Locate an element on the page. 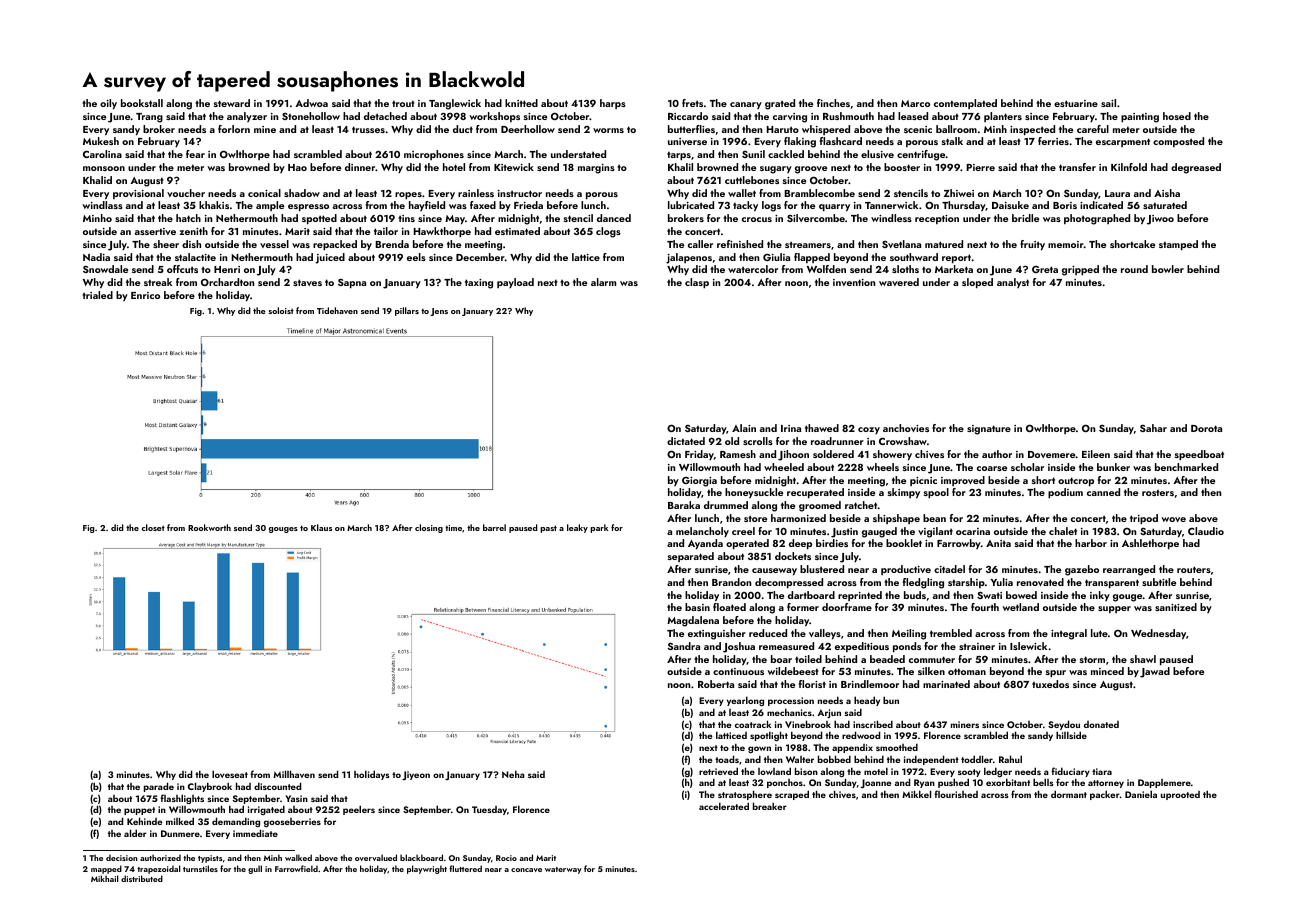 This image has width=1308, height=924. Greta is located at coordinates (1045, 269).
